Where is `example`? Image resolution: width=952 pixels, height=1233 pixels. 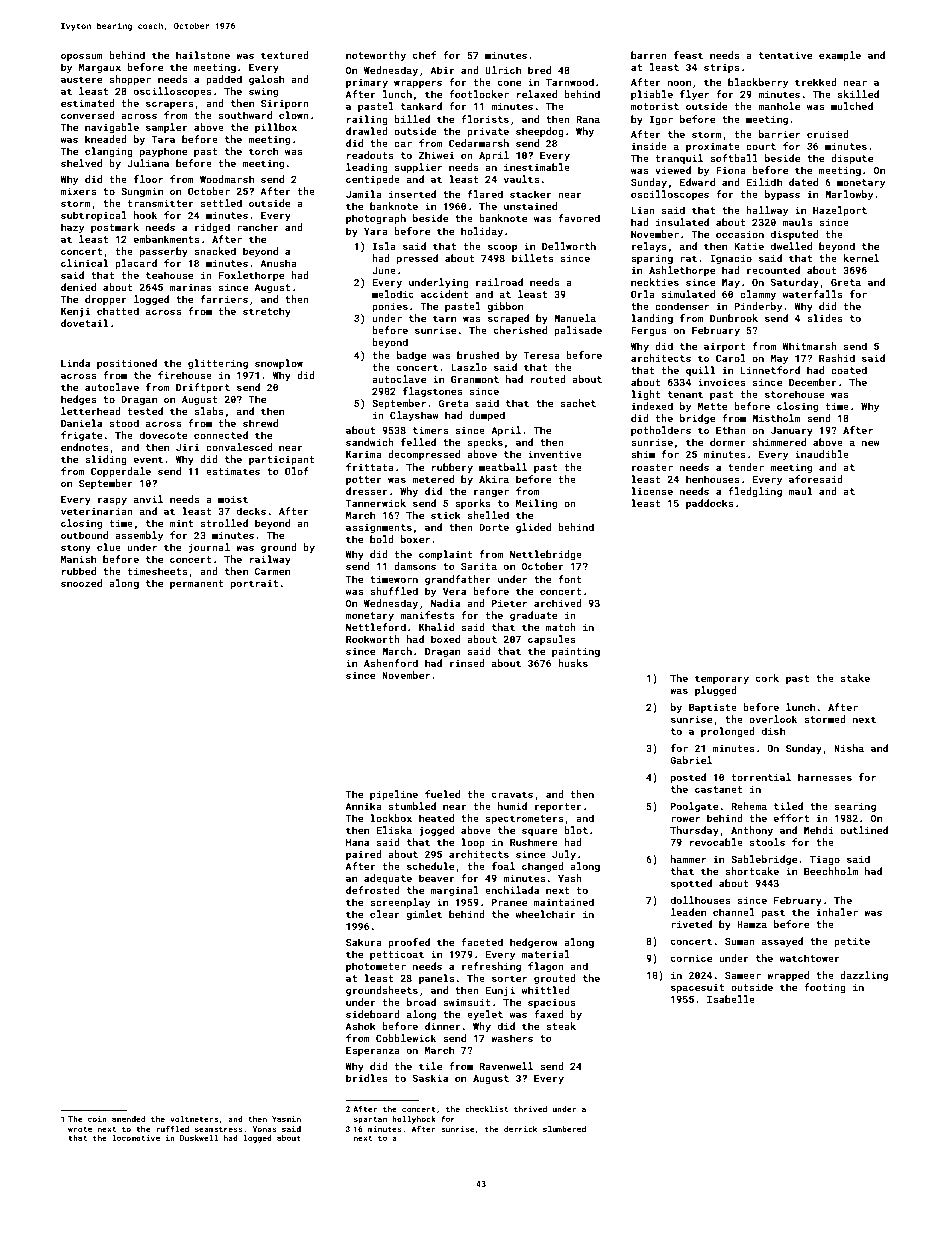
example is located at coordinates (840, 56).
